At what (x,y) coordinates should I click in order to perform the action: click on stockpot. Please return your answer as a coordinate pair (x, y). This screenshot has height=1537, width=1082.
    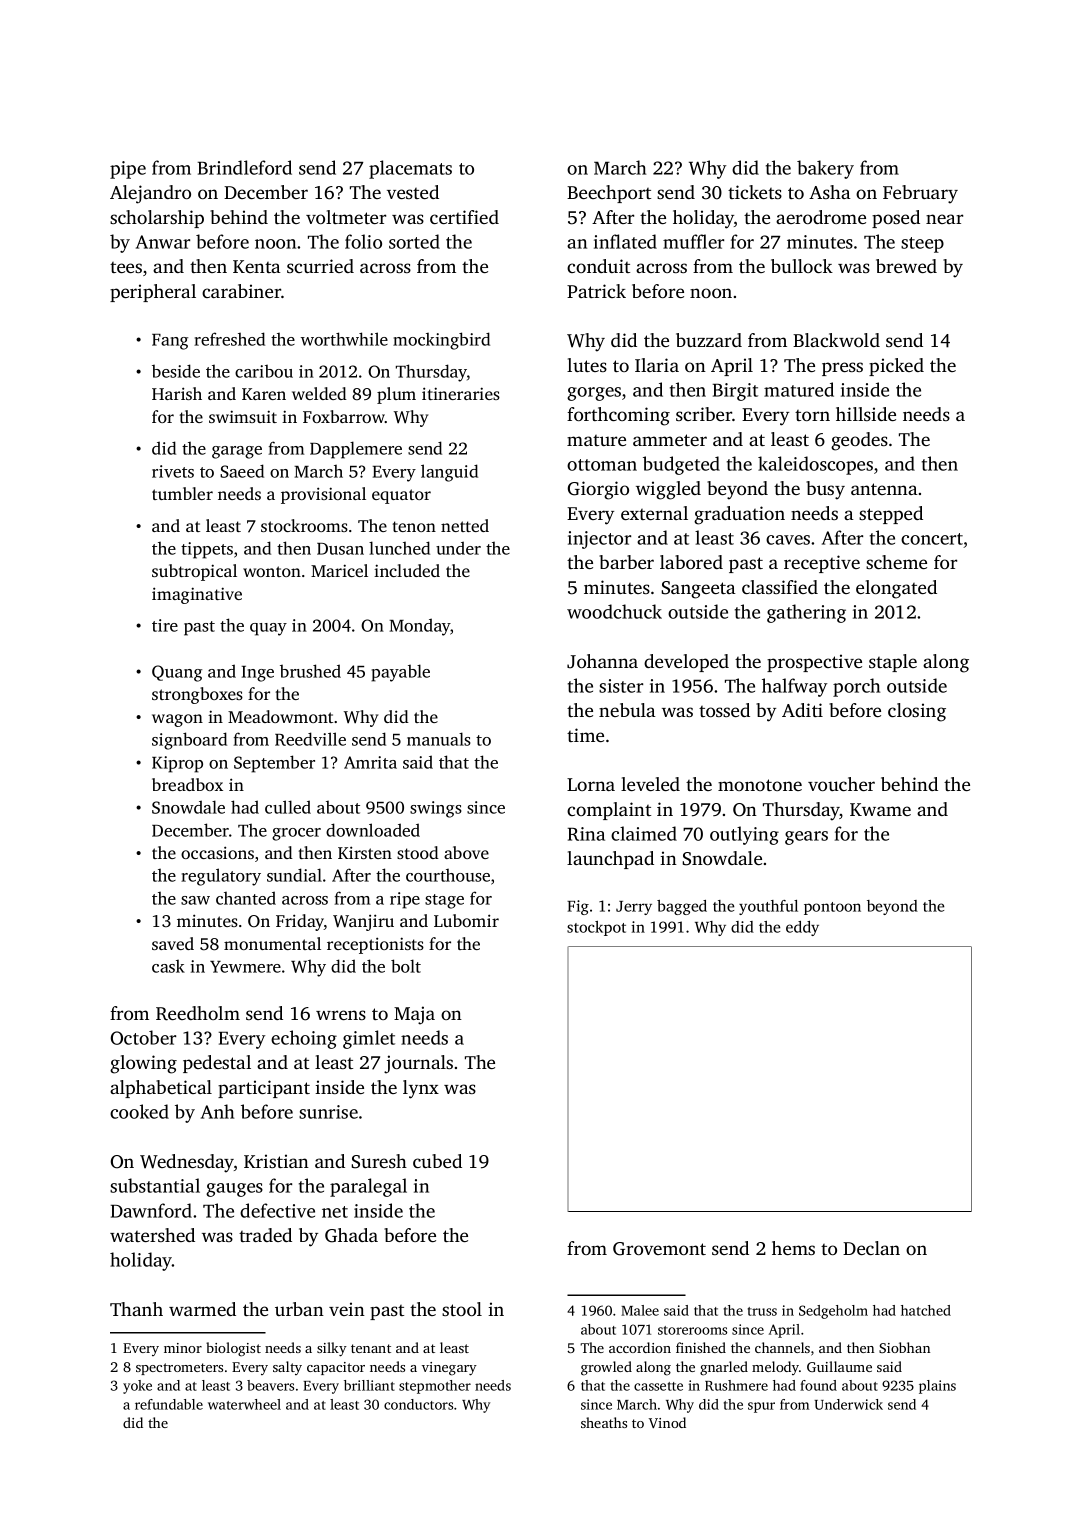
    Looking at the image, I should click on (596, 928).
